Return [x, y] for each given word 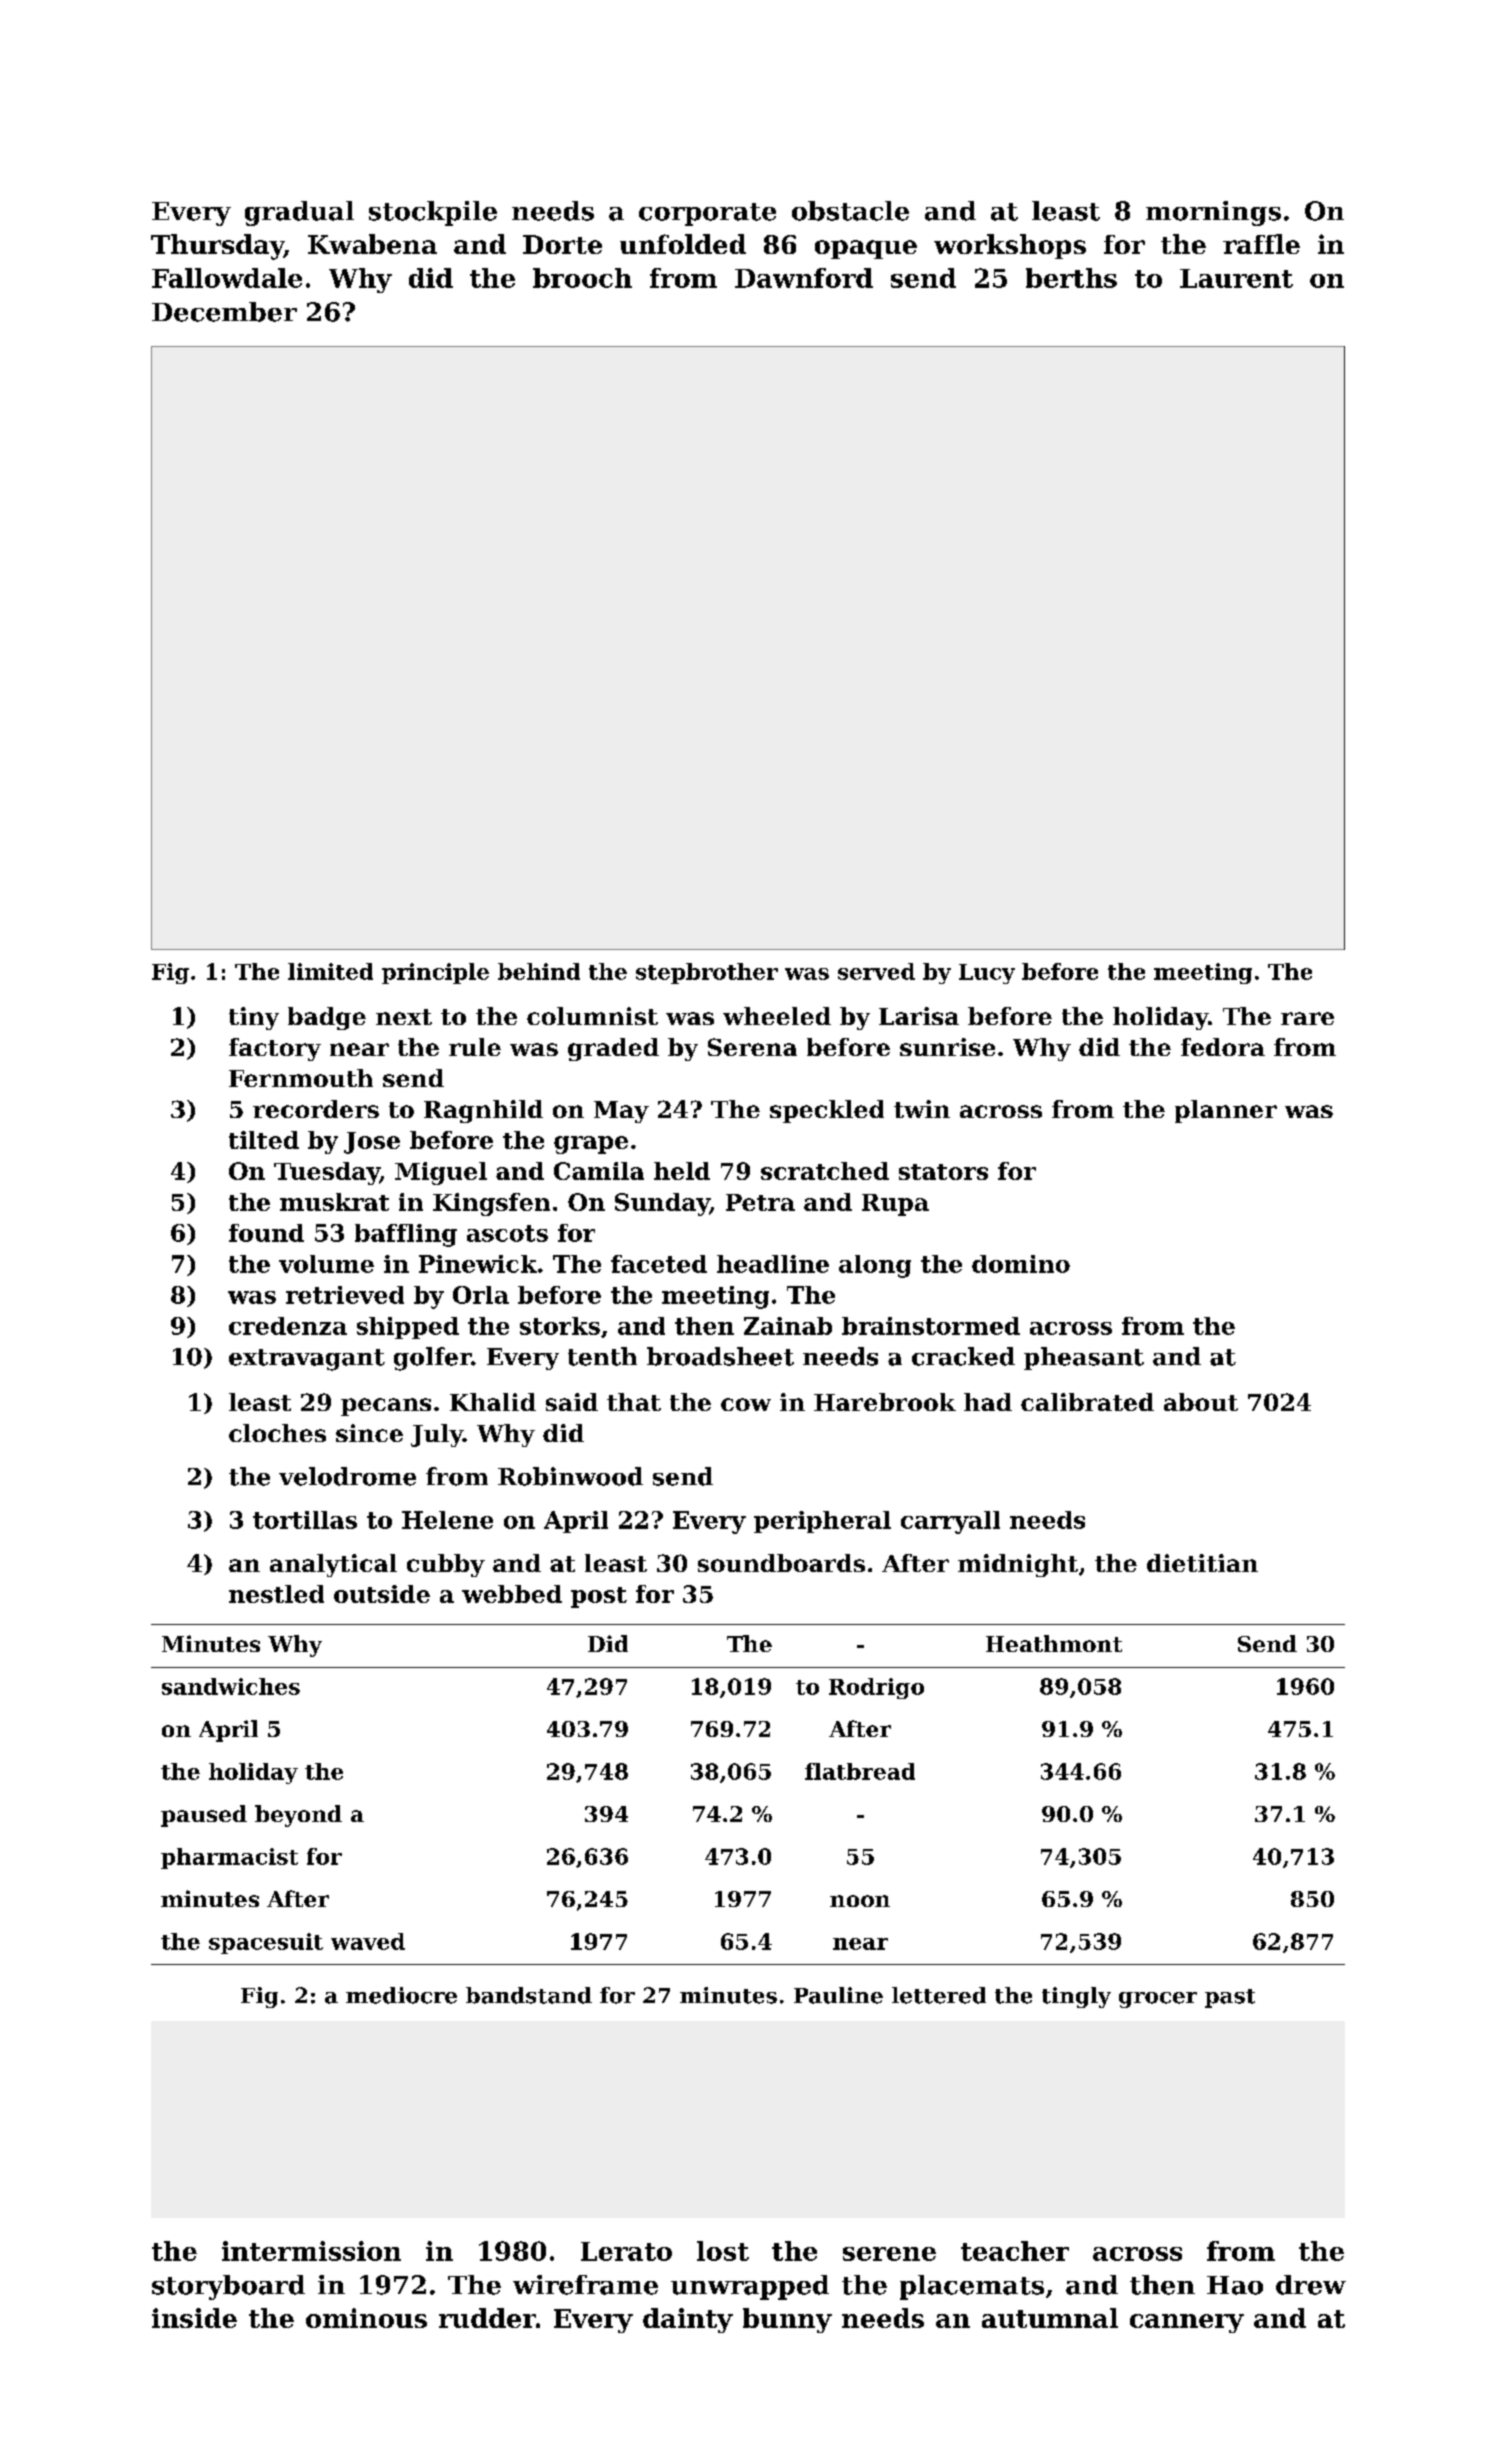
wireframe [585, 2285]
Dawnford [804, 278]
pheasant [1084, 1358]
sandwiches [231, 1686]
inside [194, 2318]
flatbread [860, 1771]
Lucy [987, 974]
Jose [372, 1143]
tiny [254, 1018]
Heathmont [1054, 1643]
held [682, 1171]
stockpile [433, 213]
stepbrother [707, 973]
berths [1071, 278]
